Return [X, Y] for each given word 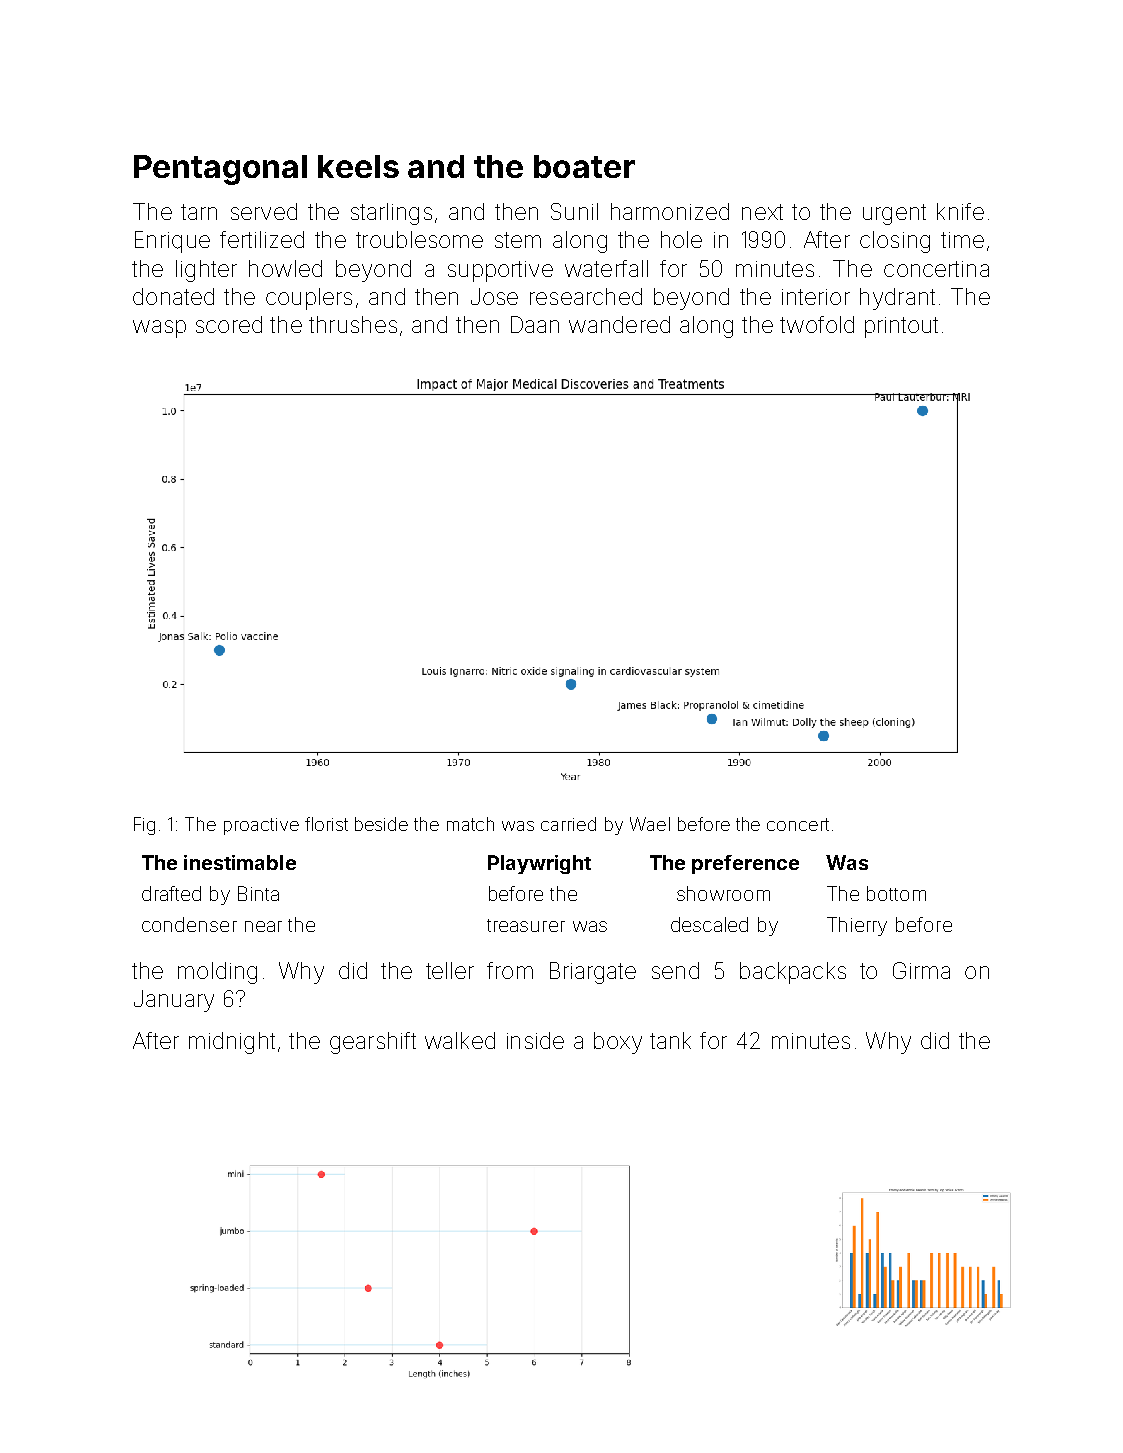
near [263, 926]
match [470, 824]
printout [901, 327]
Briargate [593, 973]
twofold [817, 324]
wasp [159, 329]
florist [326, 824]
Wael [650, 824]
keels [358, 166]
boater [584, 166]
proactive [261, 826]
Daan [535, 324]
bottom [896, 893]
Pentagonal [220, 170]
